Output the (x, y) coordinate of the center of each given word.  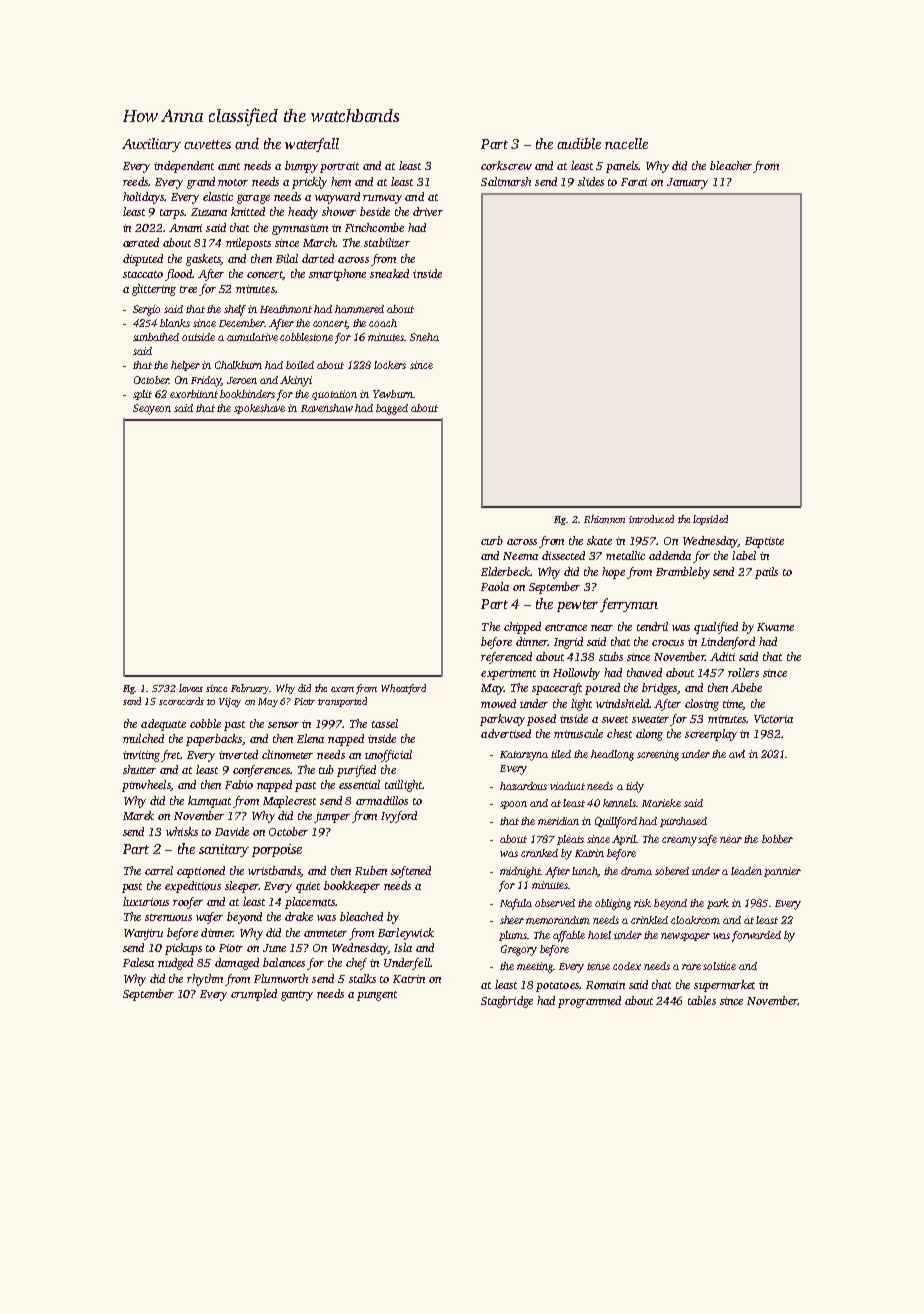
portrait (339, 167)
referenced (506, 658)
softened (411, 872)
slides (591, 181)
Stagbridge (507, 1002)
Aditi (722, 656)
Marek (138, 815)
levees (191, 688)
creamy (679, 841)
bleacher (731, 165)
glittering (154, 290)
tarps (172, 214)
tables (702, 1000)
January (687, 183)
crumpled (254, 995)
